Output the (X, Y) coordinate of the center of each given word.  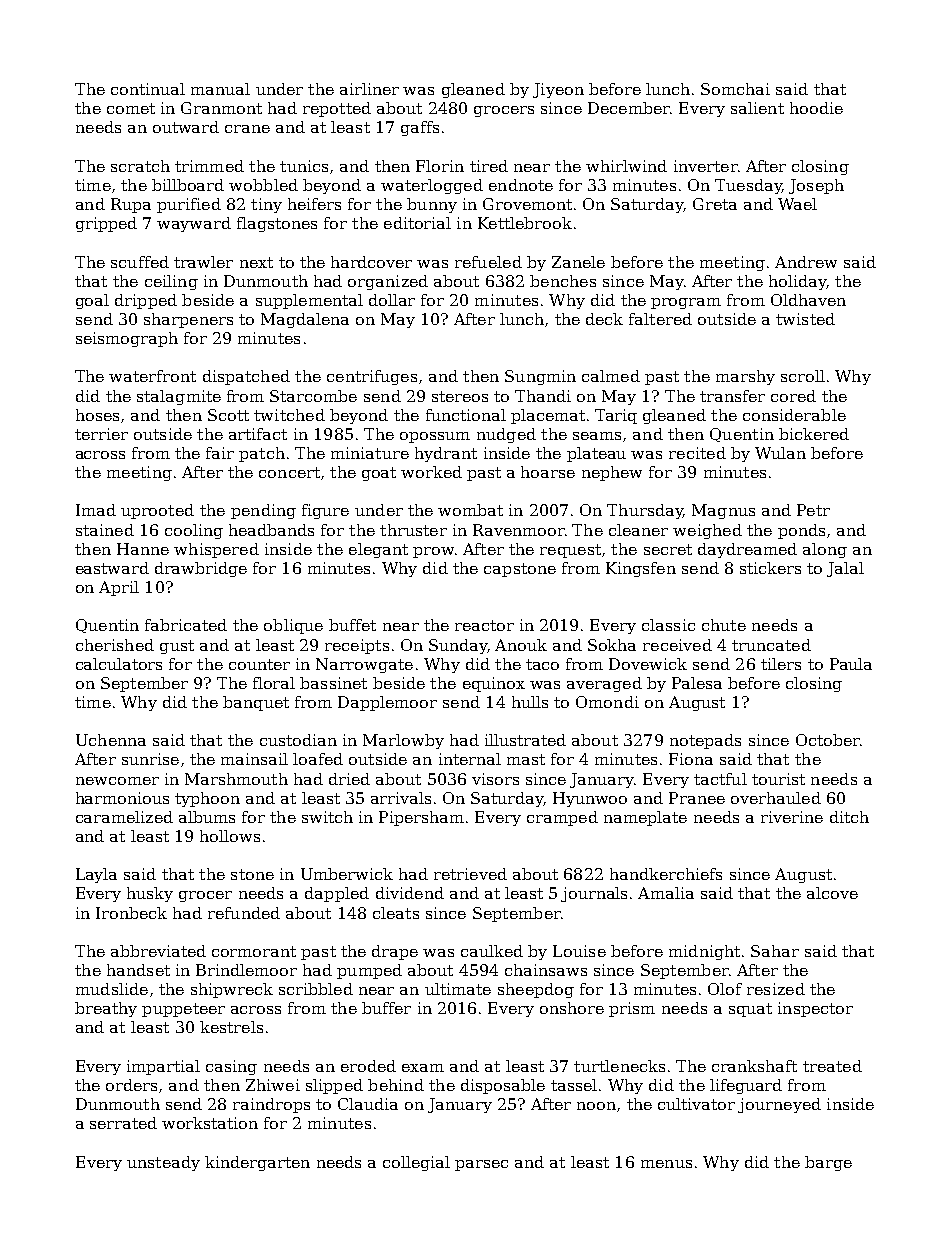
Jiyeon (558, 90)
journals (594, 894)
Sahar (775, 951)
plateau (596, 454)
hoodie (816, 108)
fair (220, 453)
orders (131, 1085)
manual (220, 89)
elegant (378, 550)
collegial (416, 1163)
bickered (814, 434)
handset (138, 970)
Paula (851, 664)
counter (259, 664)
